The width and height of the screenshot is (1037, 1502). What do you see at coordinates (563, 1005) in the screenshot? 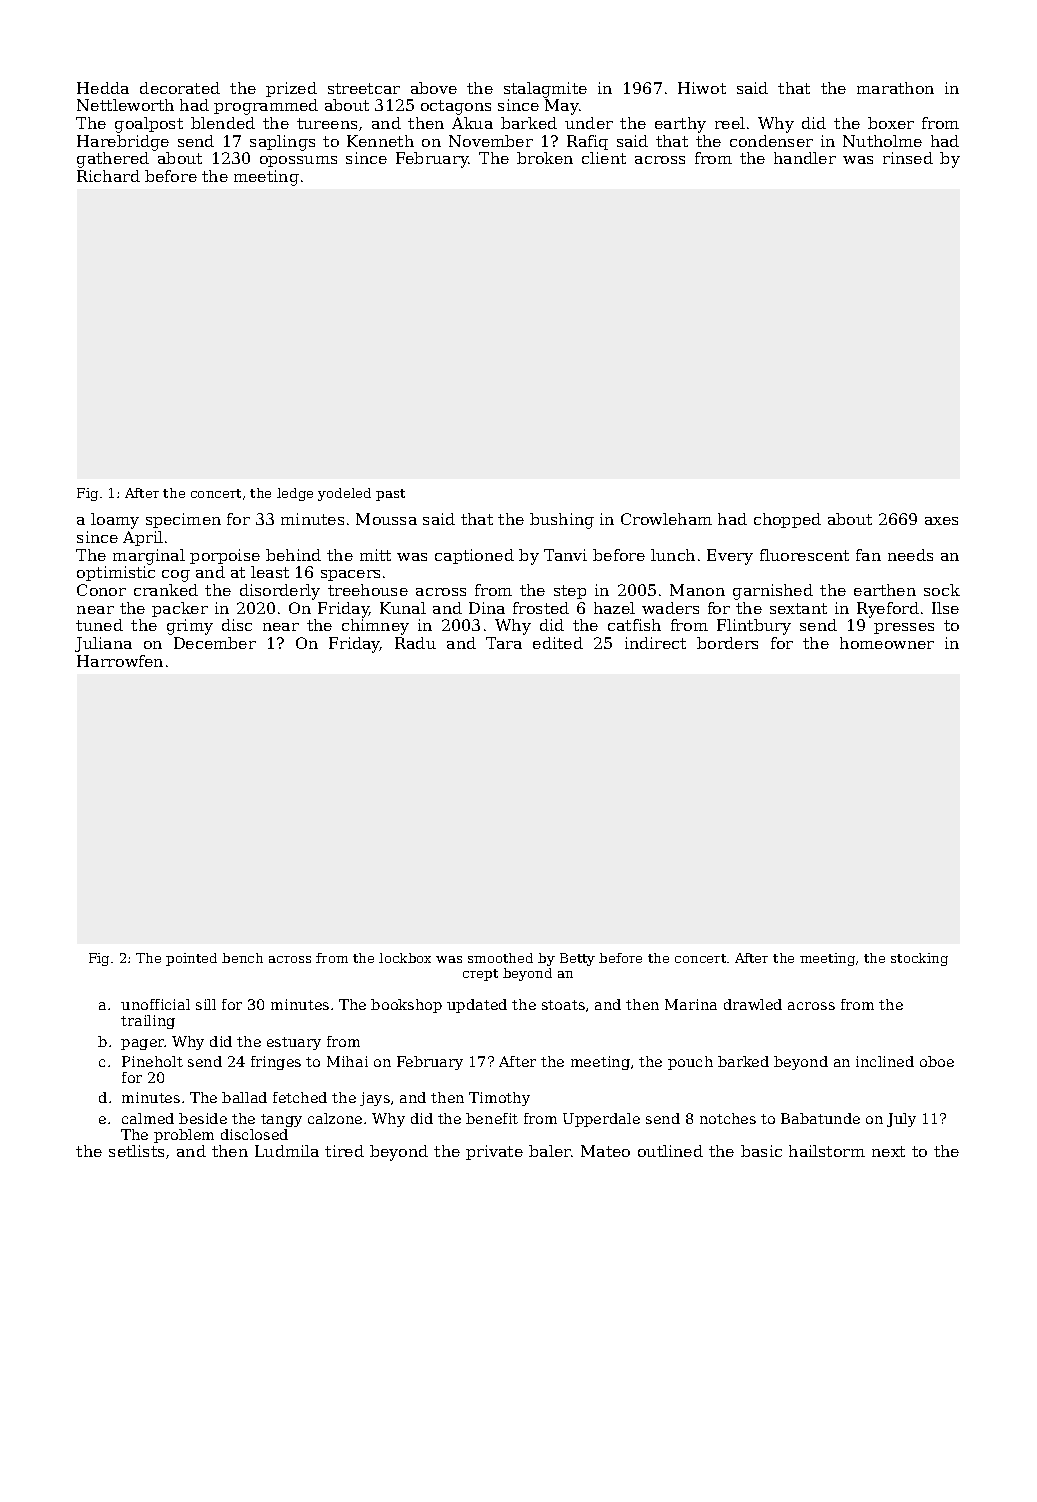
I see `stoats` at bounding box center [563, 1005].
